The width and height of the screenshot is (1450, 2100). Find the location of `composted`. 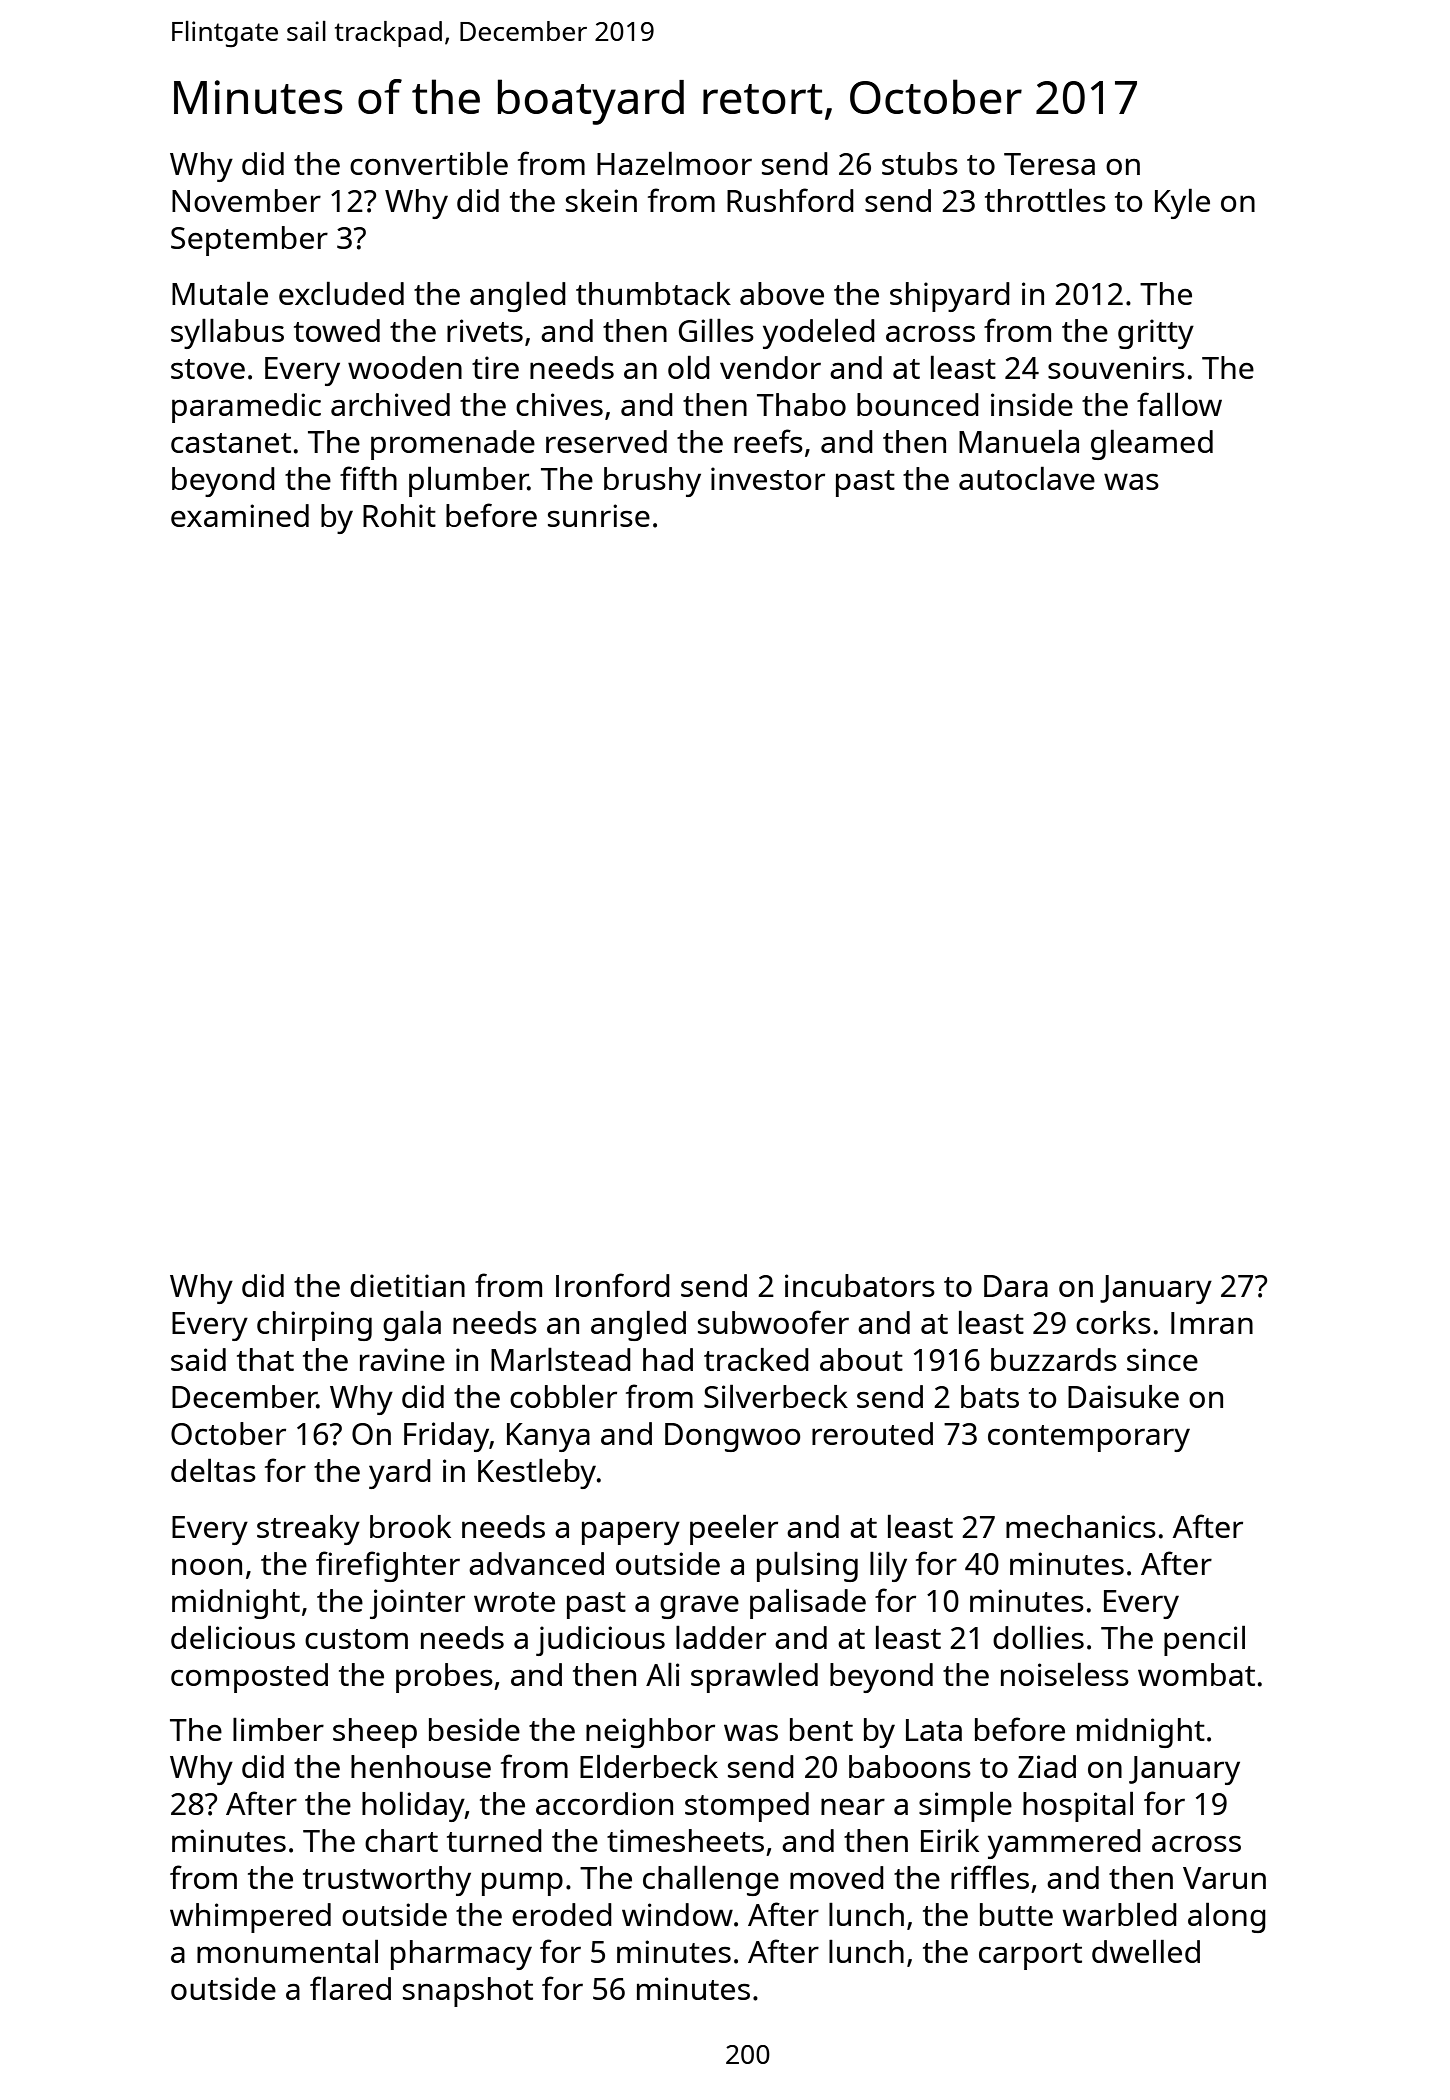

composted is located at coordinates (249, 1678).
